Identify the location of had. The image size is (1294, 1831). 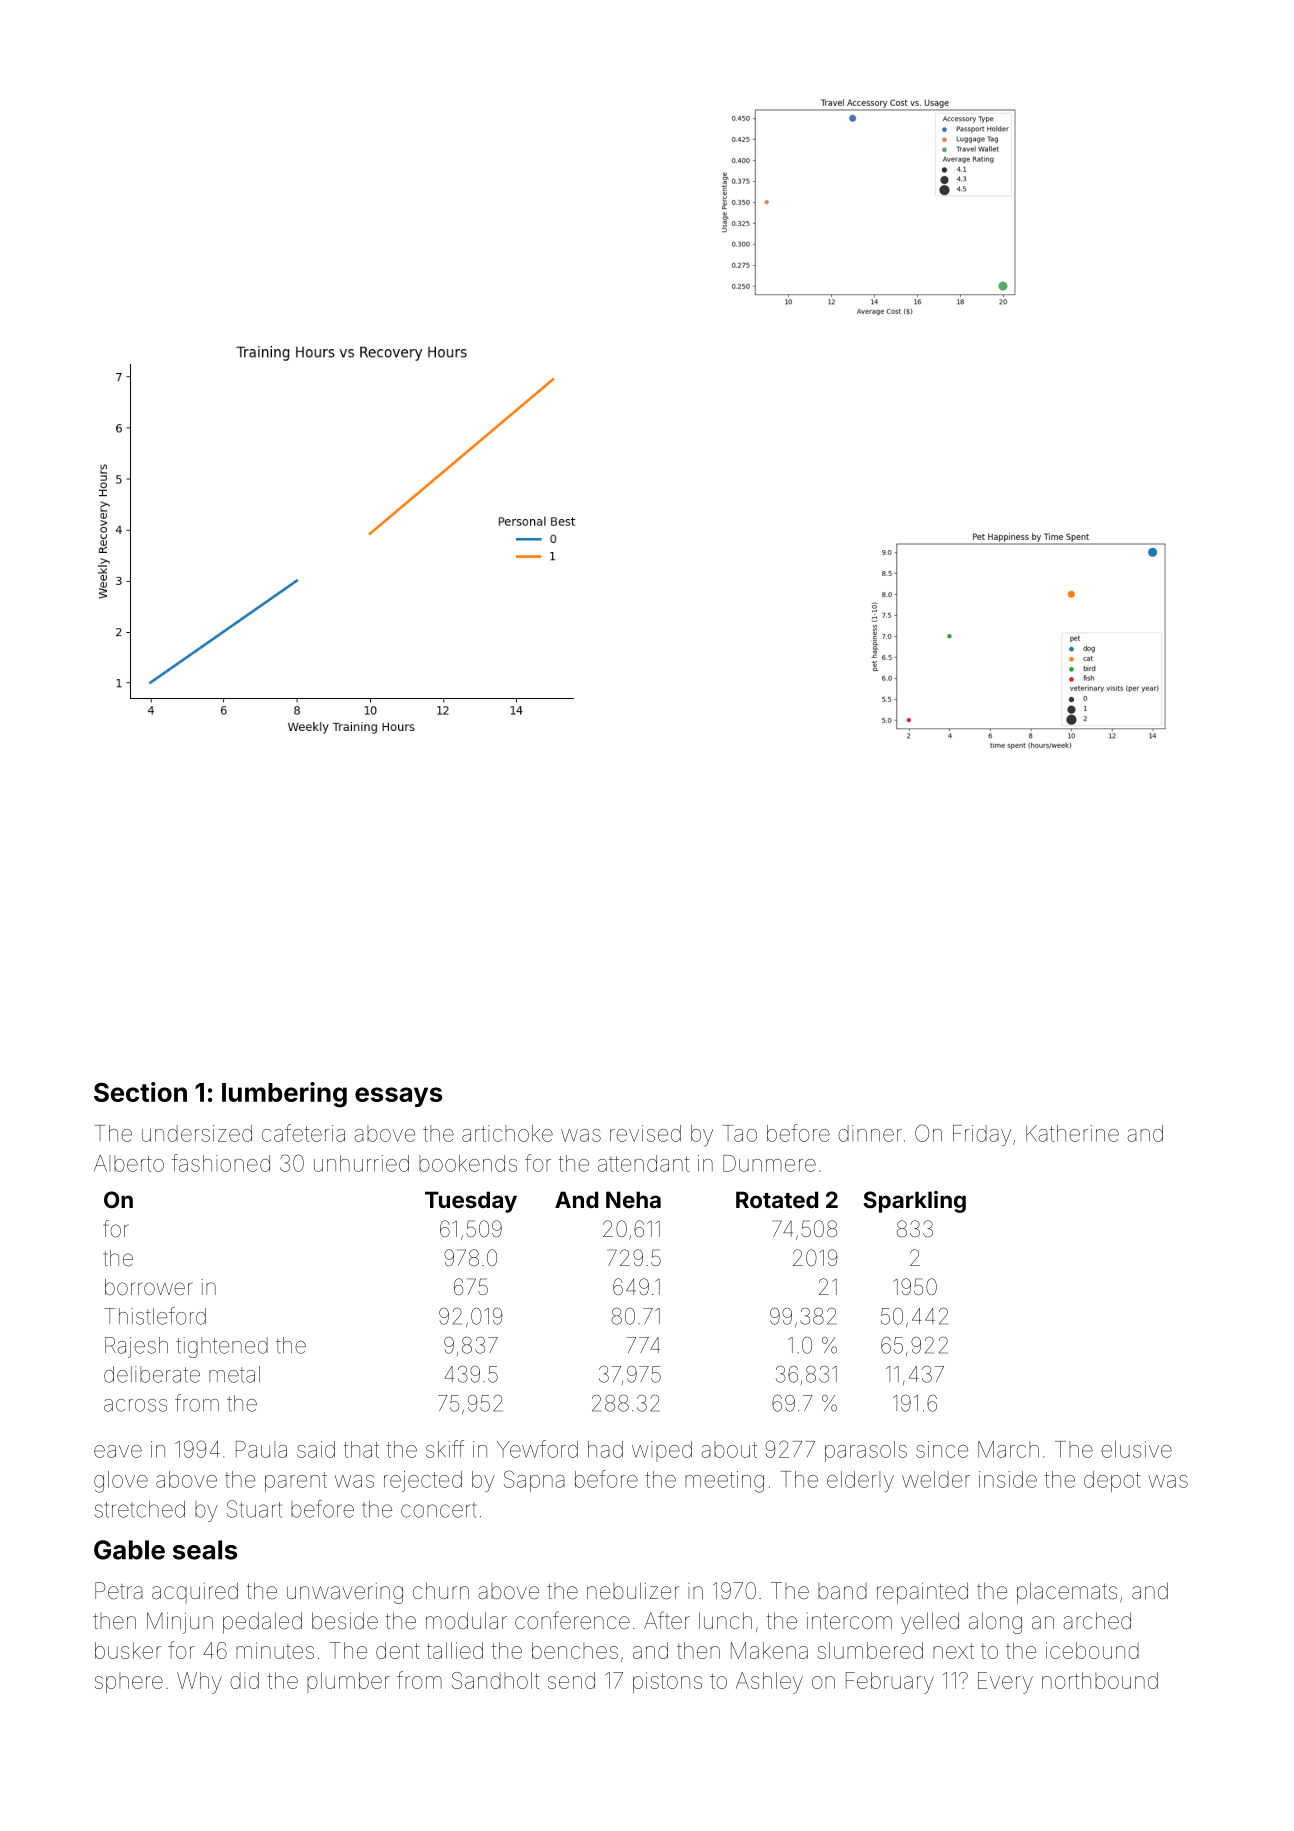
(605, 1449).
